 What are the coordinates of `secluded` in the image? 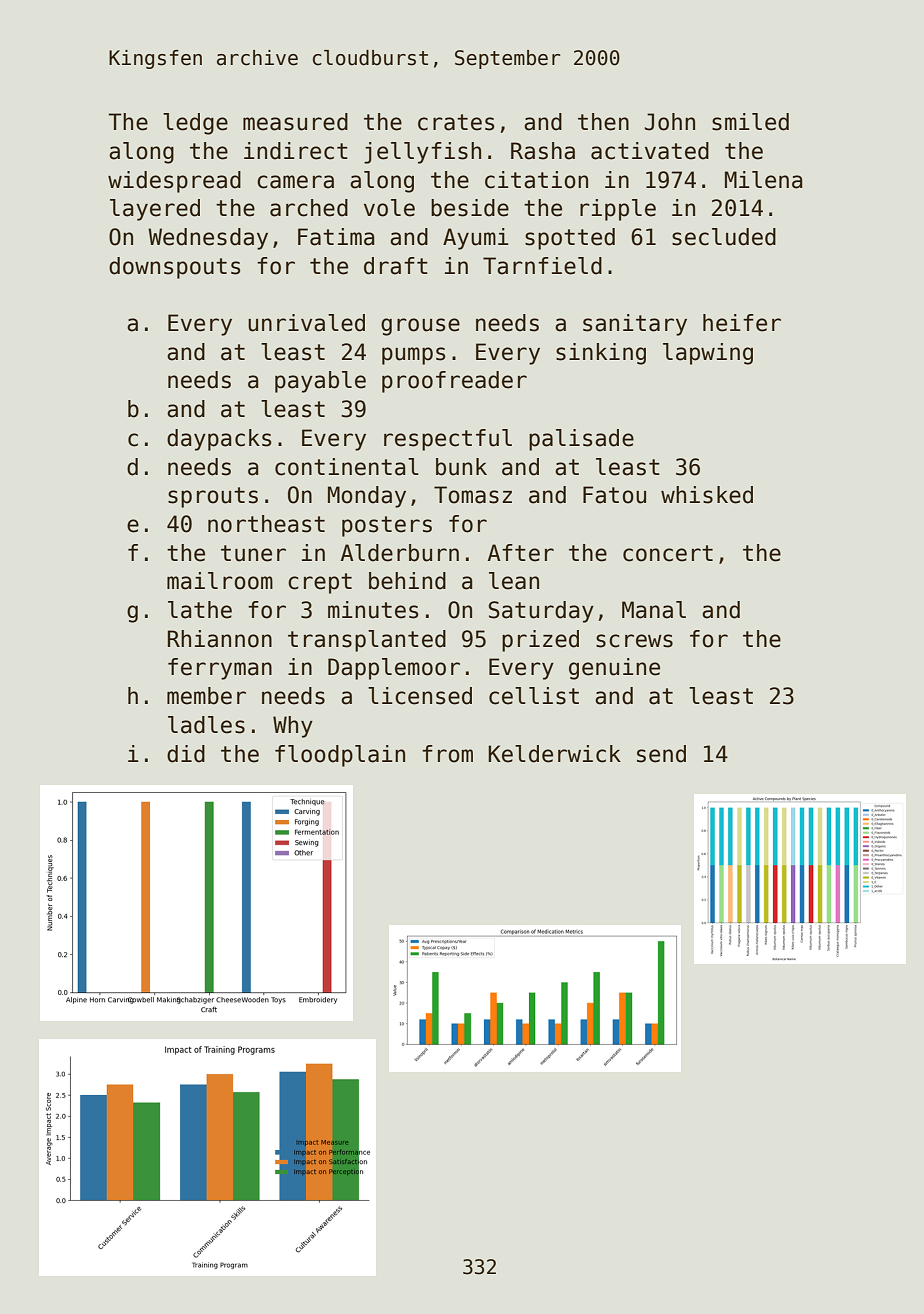 It's located at (724, 237).
